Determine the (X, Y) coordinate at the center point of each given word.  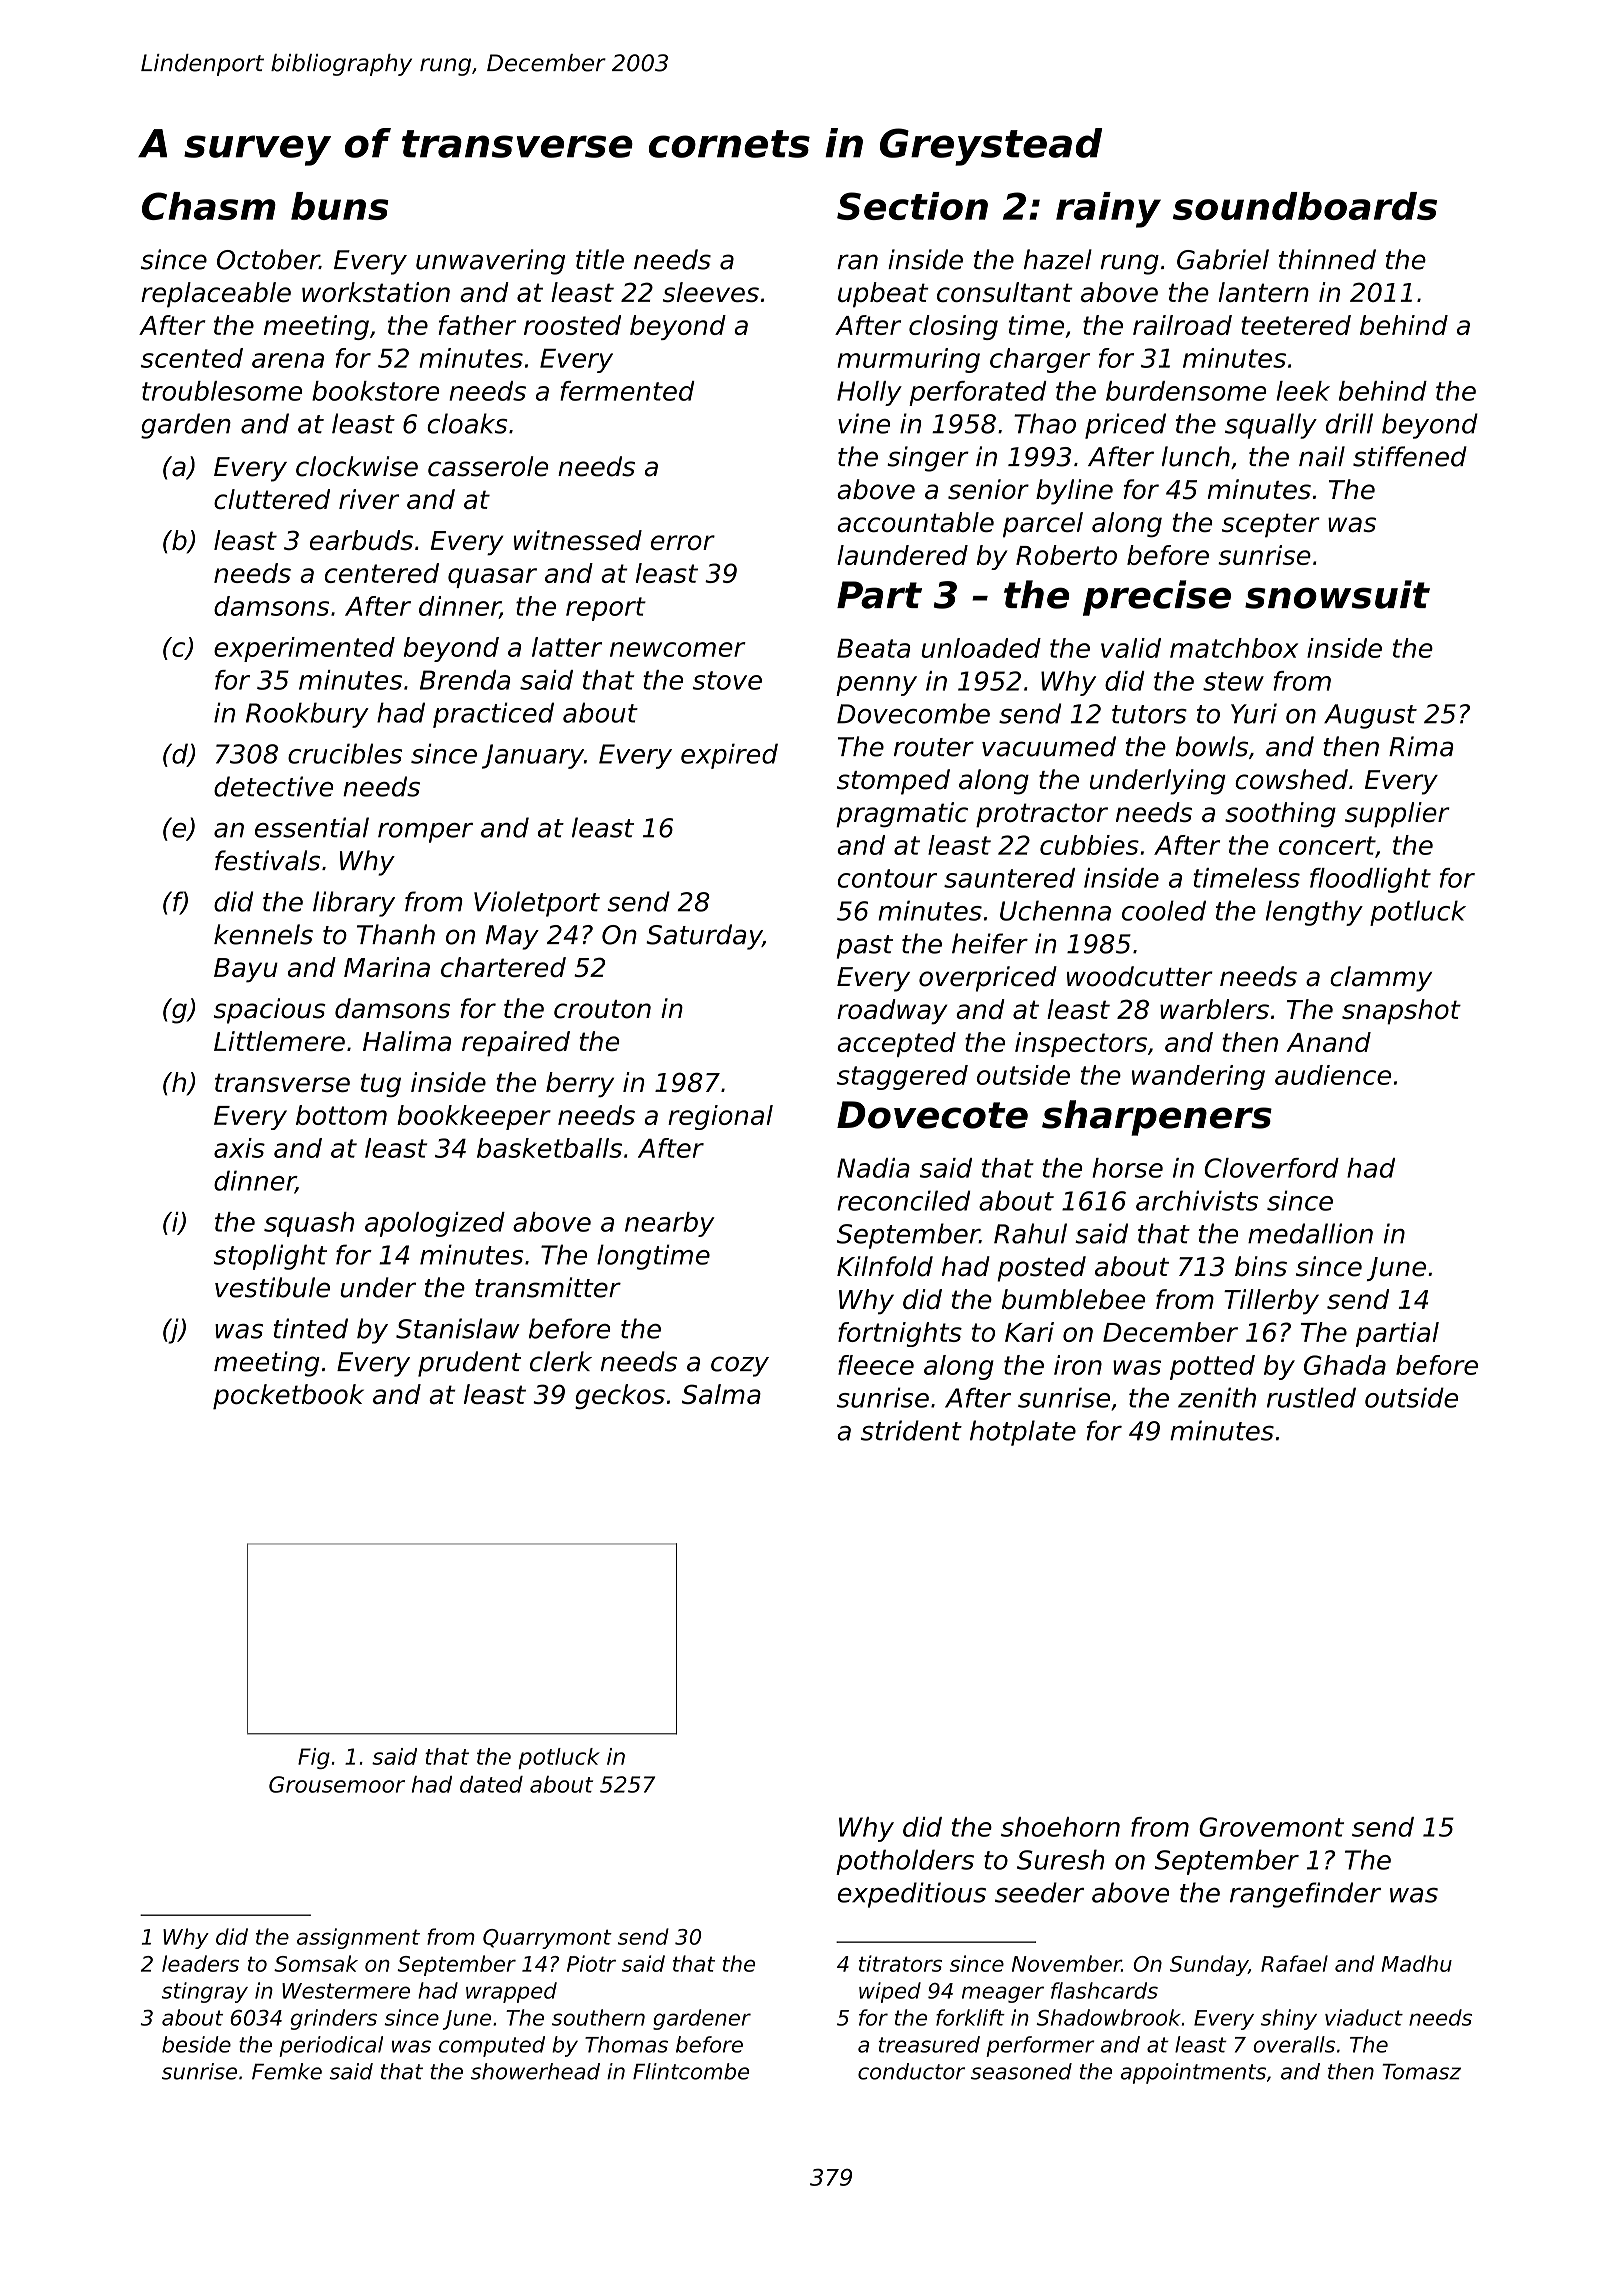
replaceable (216, 295)
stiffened (1410, 456)
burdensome (1186, 391)
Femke (287, 2071)
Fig (314, 1758)
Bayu (246, 970)
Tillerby (1271, 1302)
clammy (1381, 979)
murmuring (908, 360)
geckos (620, 1396)
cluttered (272, 499)
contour (887, 878)
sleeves (711, 292)
